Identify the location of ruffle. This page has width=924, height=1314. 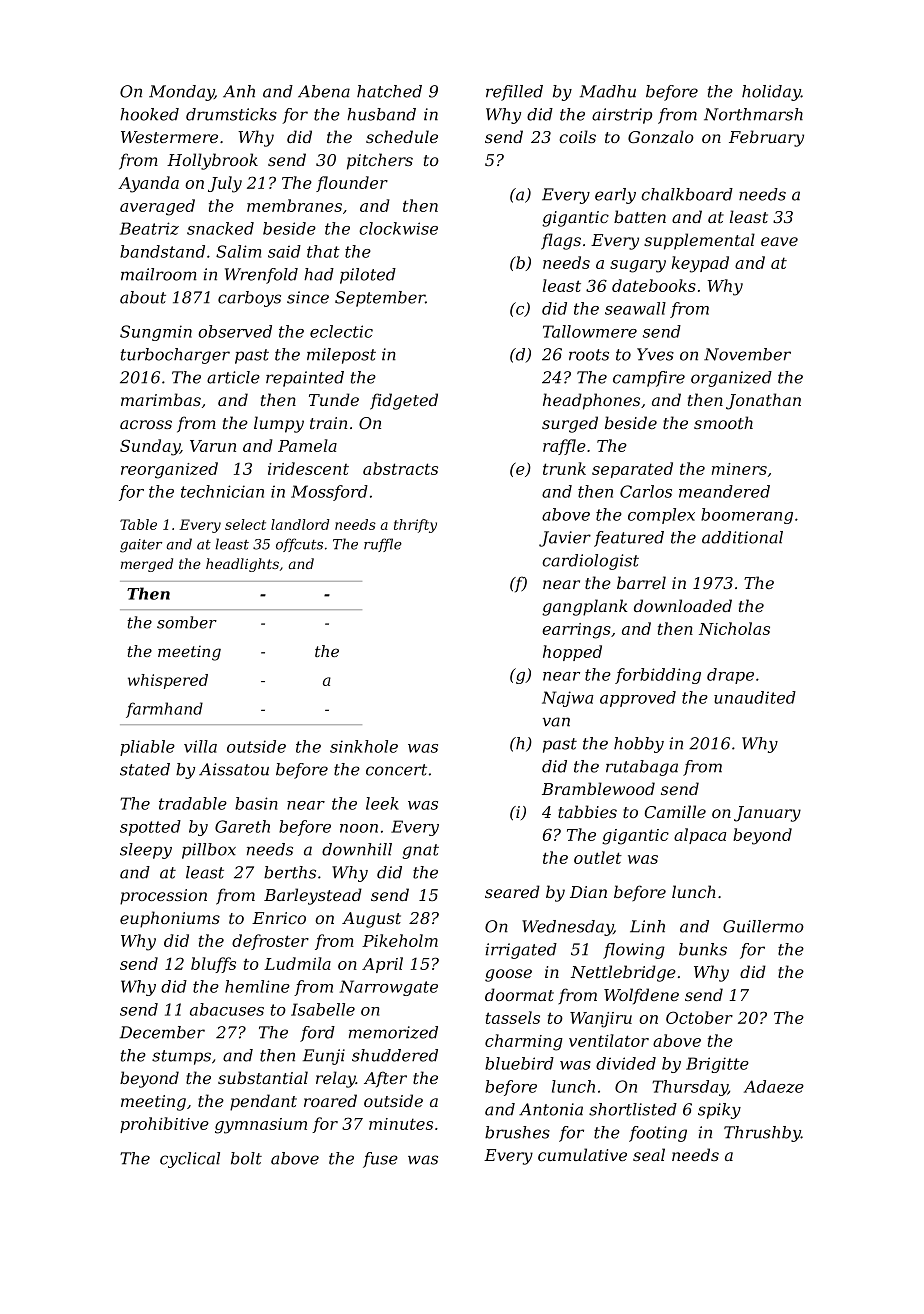
(383, 545).
